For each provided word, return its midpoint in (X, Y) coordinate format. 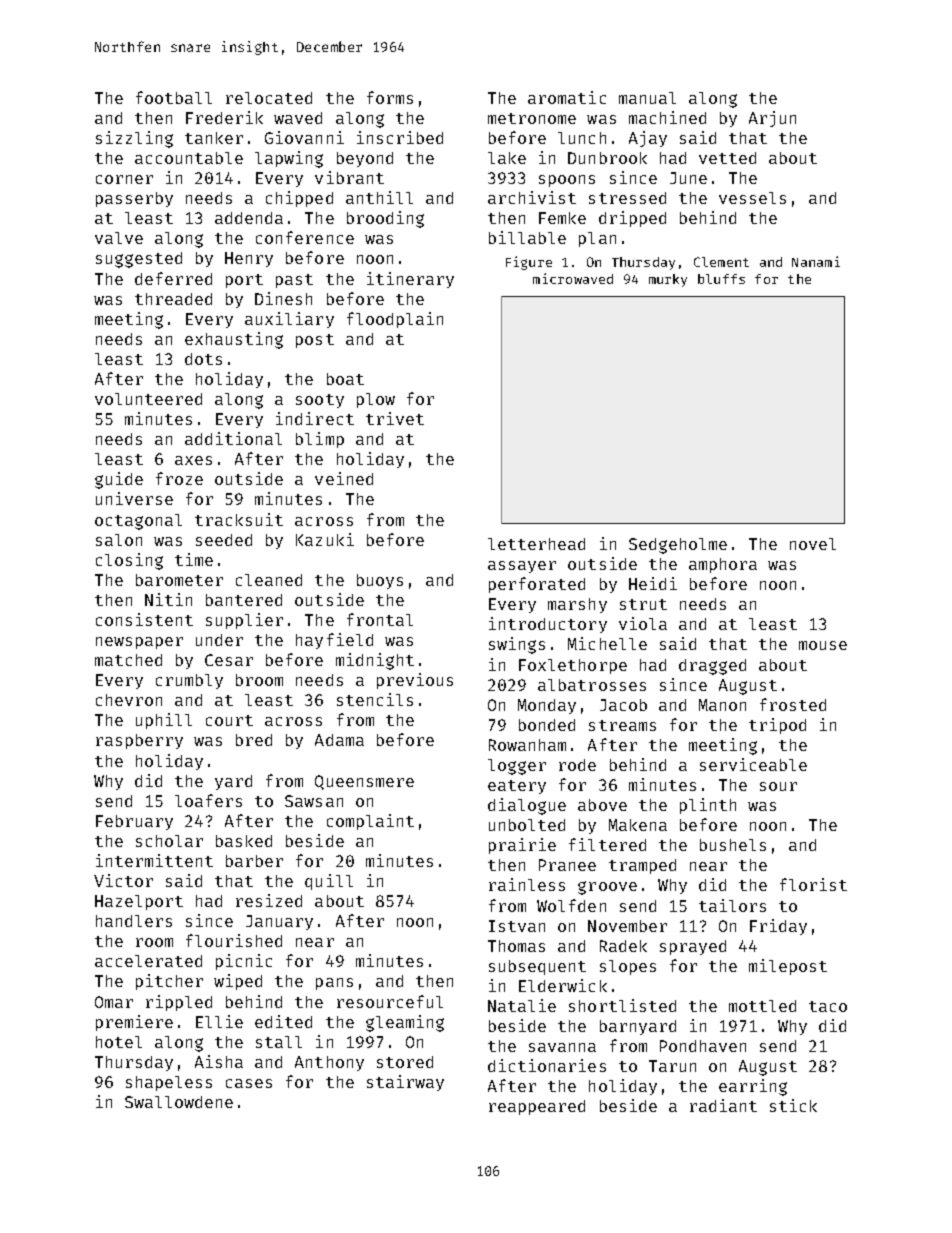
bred (254, 740)
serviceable (753, 764)
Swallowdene (179, 1102)
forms (390, 97)
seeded (224, 540)
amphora (723, 565)
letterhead (536, 544)
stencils (375, 699)
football (174, 97)
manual (647, 98)
